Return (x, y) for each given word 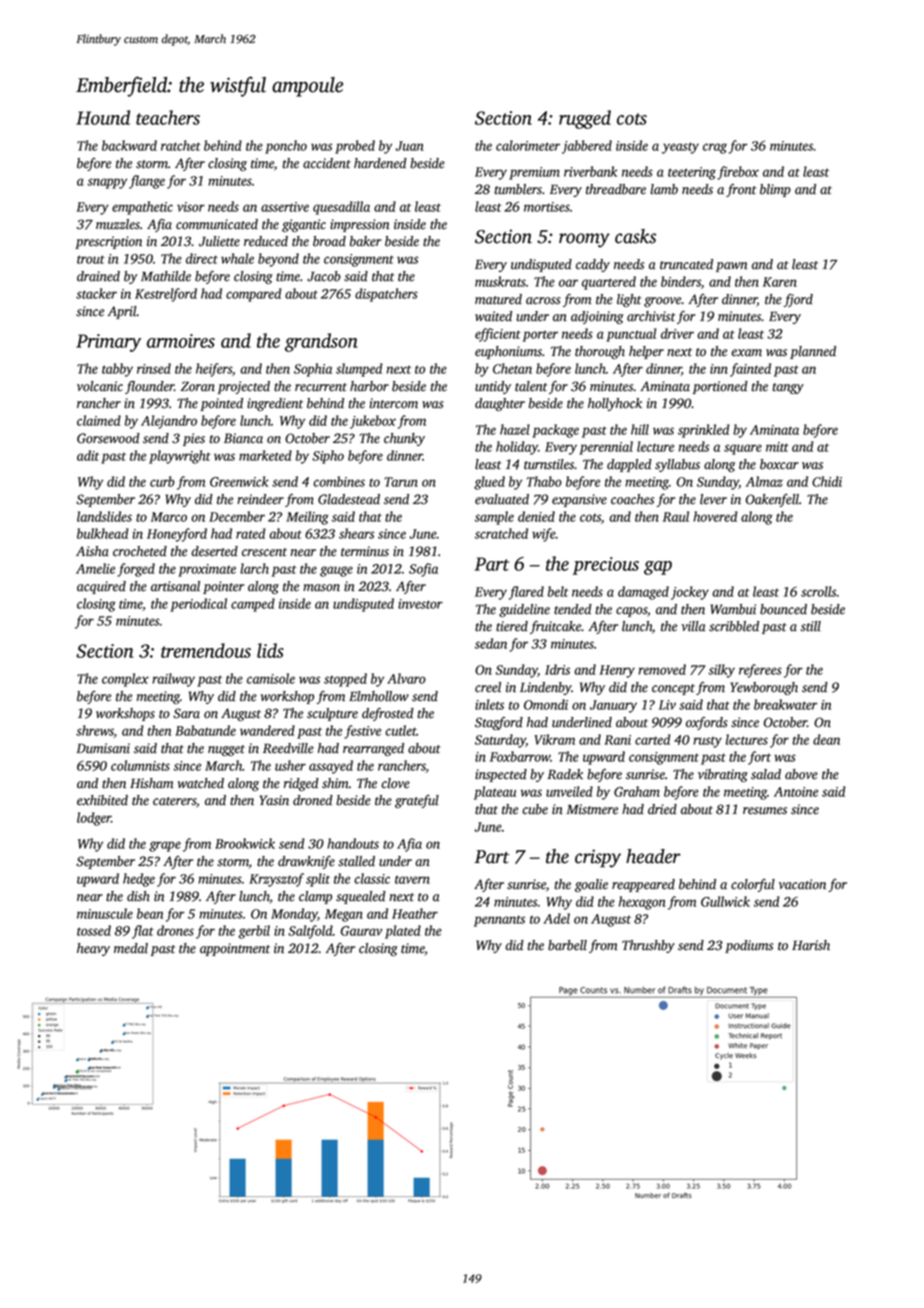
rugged (585, 119)
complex (125, 680)
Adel (556, 918)
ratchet (181, 145)
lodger (94, 819)
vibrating (723, 775)
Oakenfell (772, 500)
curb (162, 481)
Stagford (499, 723)
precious (606, 566)
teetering (692, 173)
